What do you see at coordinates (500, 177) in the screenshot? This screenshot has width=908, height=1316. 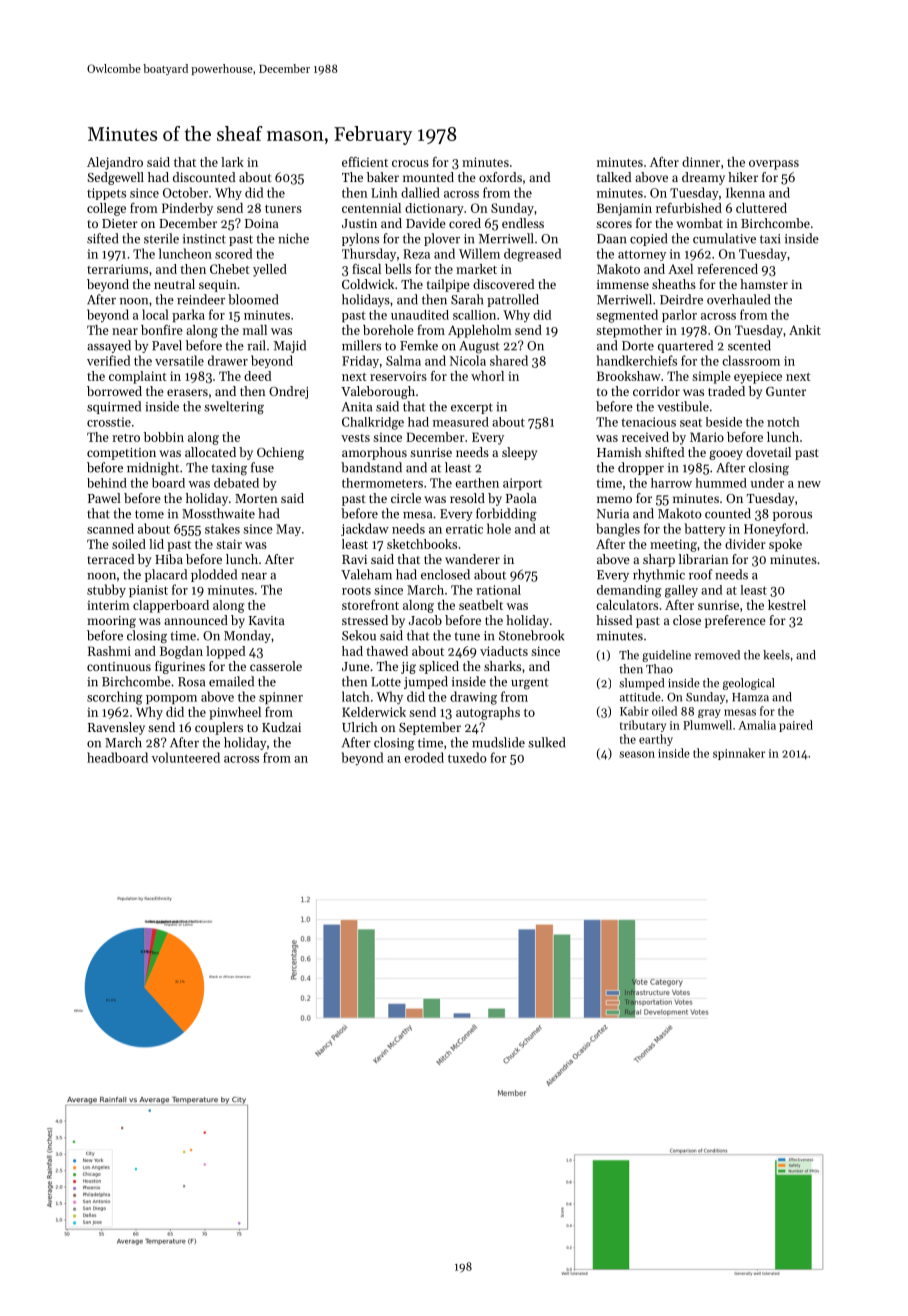 I see `oxfords` at bounding box center [500, 177].
